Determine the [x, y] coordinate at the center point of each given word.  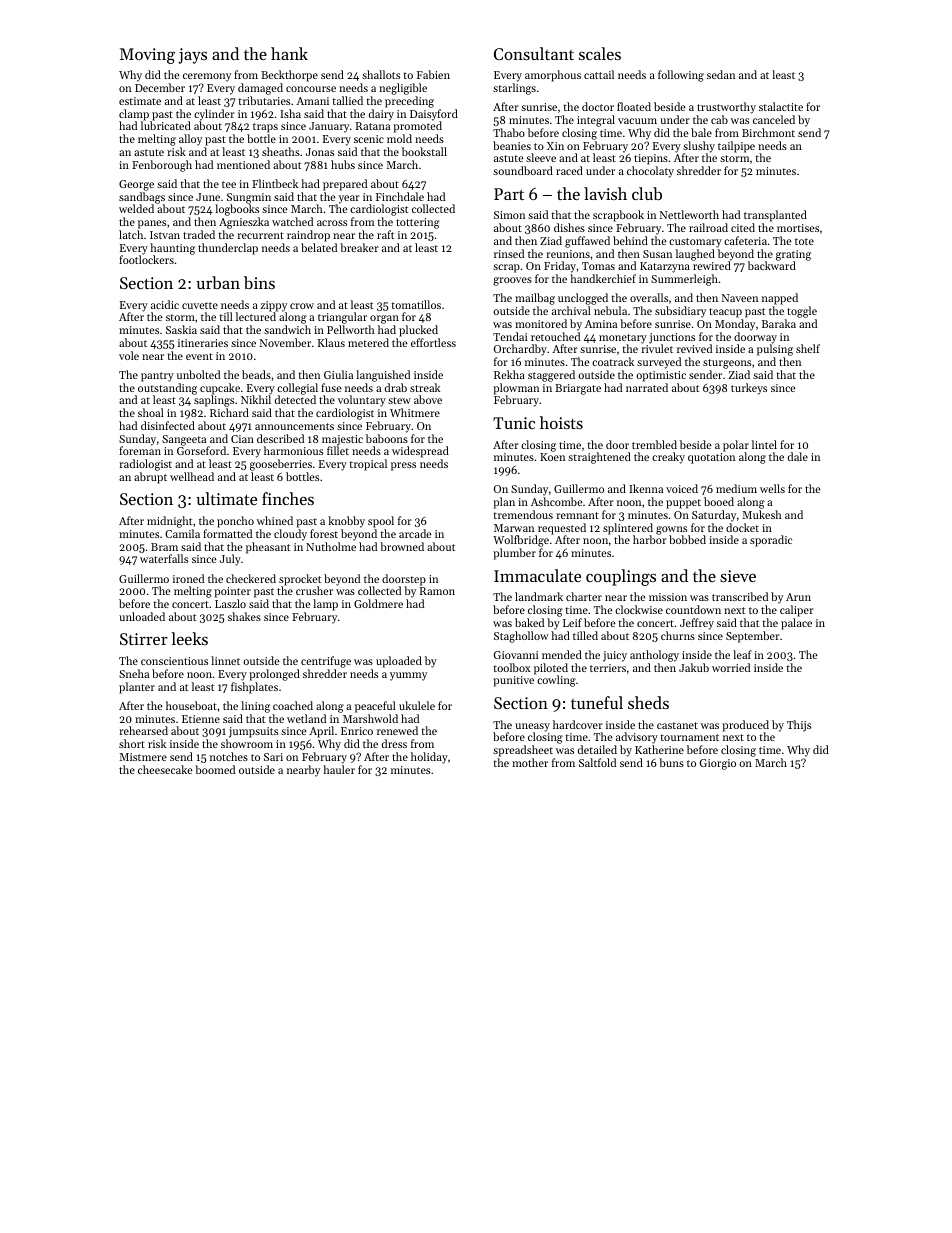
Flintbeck [275, 183]
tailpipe [736, 147]
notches [229, 756]
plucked [418, 331]
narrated [647, 387]
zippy [274, 307]
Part [509, 194]
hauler [339, 769]
